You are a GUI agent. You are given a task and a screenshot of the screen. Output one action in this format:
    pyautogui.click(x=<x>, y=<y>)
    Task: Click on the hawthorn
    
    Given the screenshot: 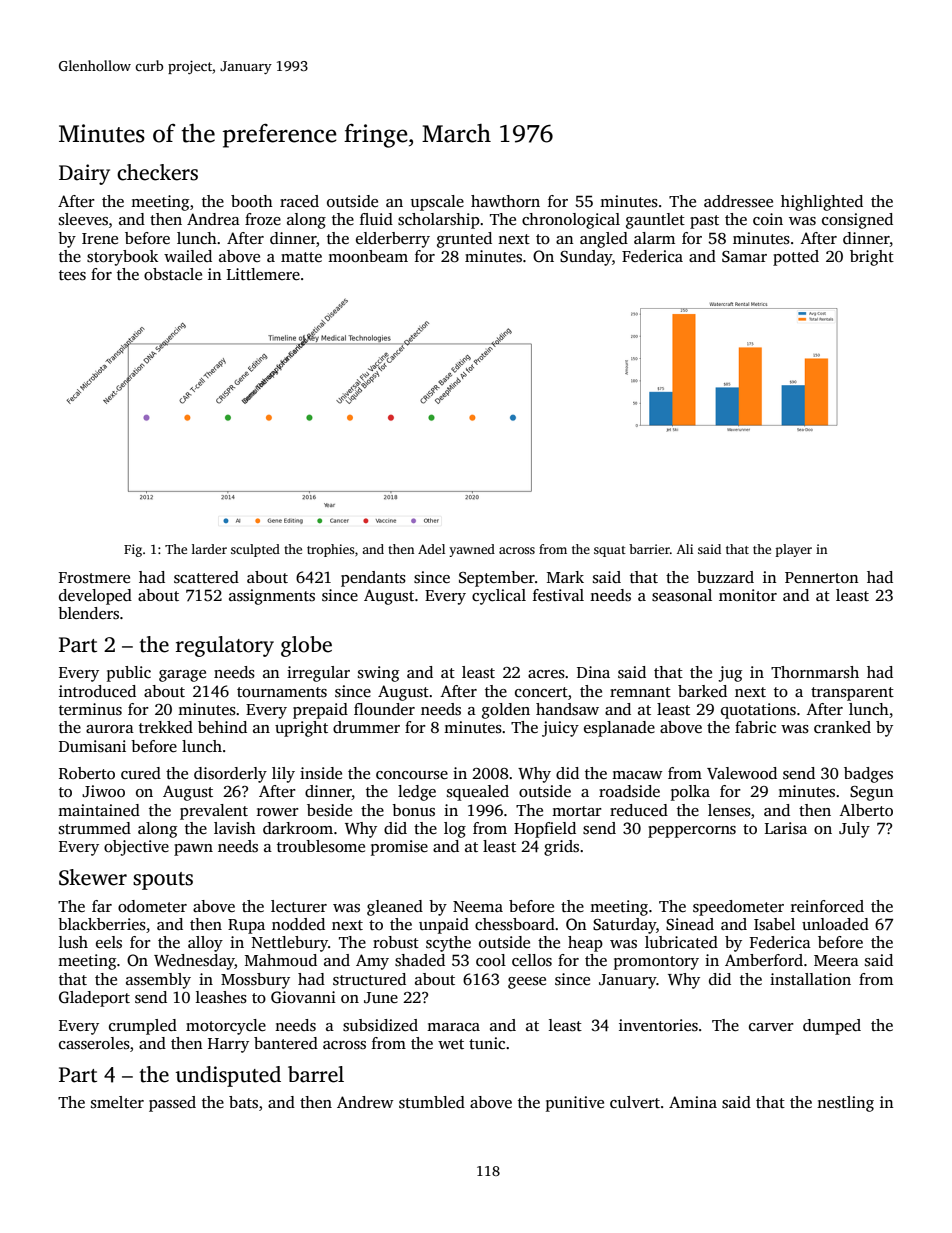 What is the action you would take?
    pyautogui.click(x=505, y=201)
